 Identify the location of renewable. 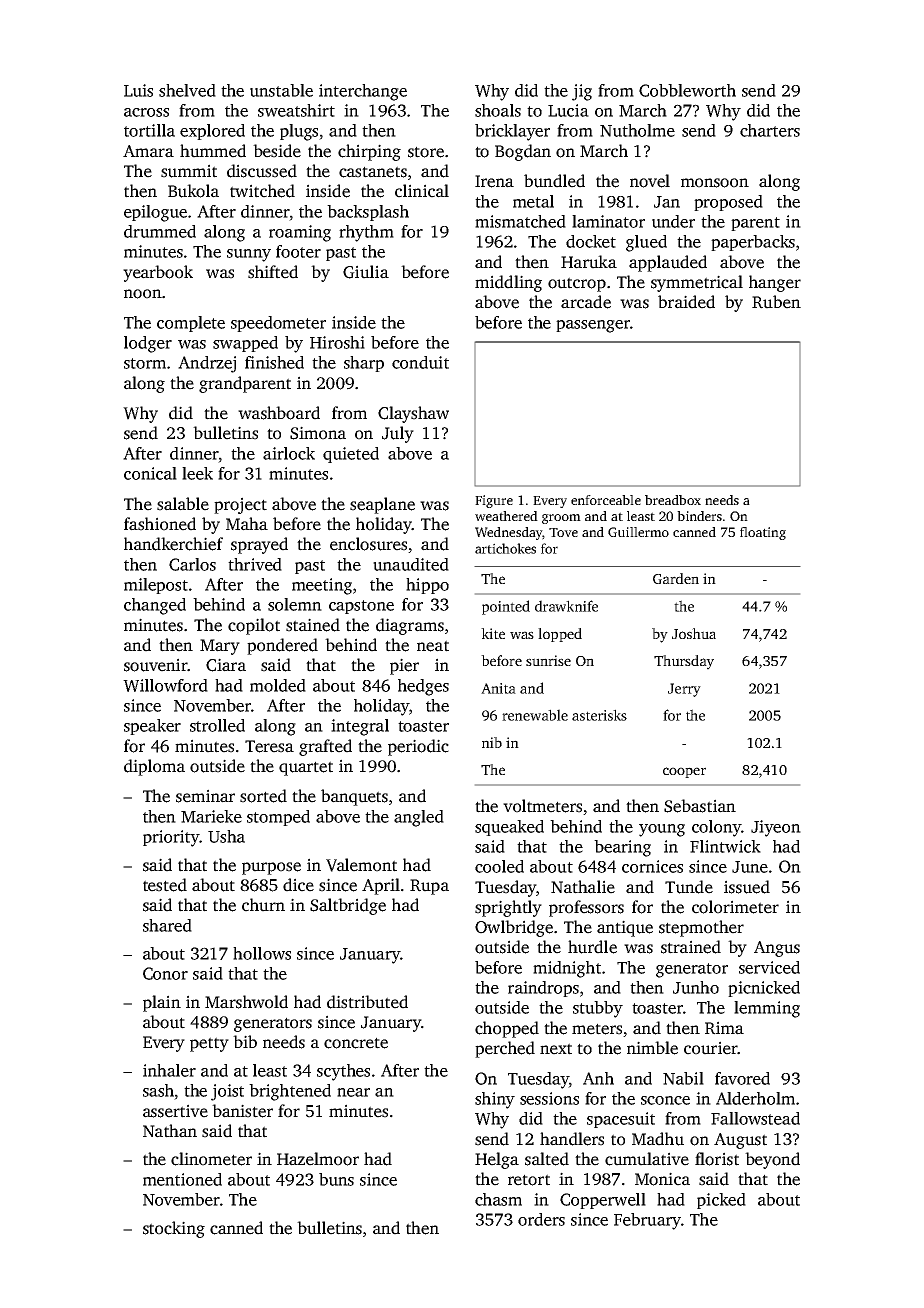
(535, 715).
